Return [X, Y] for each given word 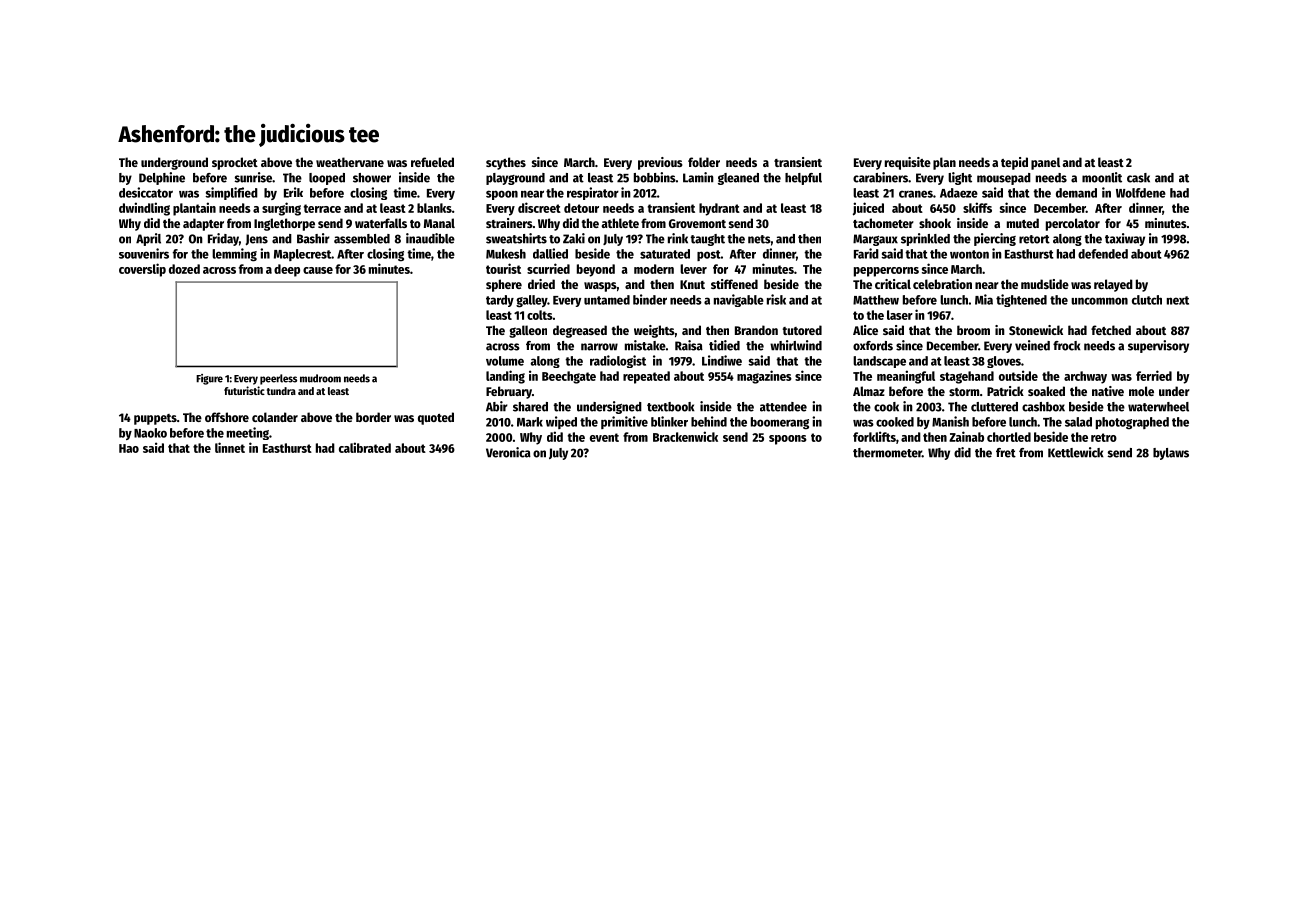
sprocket [235, 163]
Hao [129, 448]
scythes [506, 163]
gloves [1004, 362]
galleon [528, 331]
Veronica [508, 452]
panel [1045, 163]
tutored [802, 330]
